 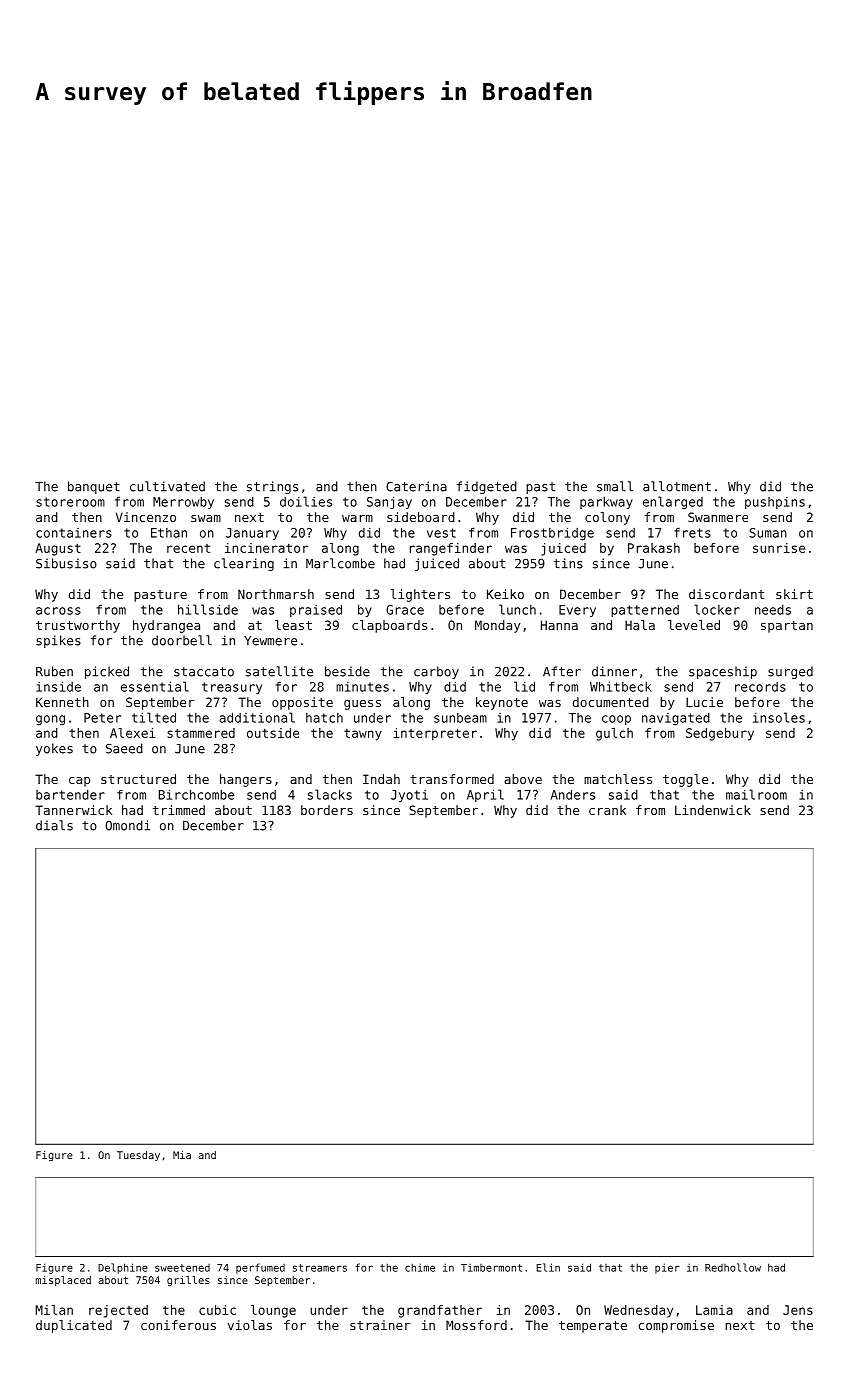 I want to click on crank, so click(x=607, y=810).
